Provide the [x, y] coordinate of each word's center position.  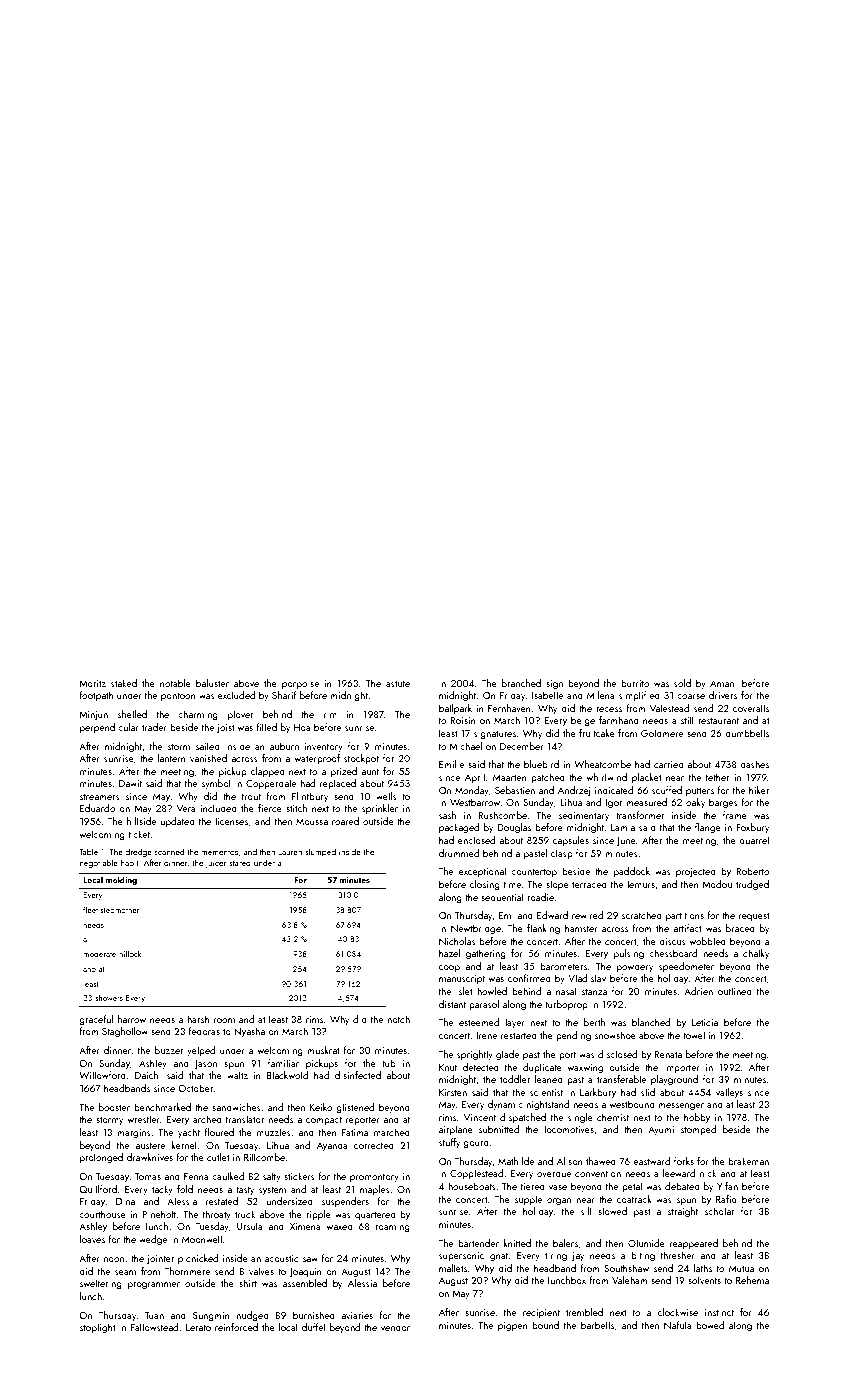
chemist [613, 1117]
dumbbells [747, 733]
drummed [459, 853]
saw [310, 1259]
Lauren [290, 852]
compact [324, 1121]
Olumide [646, 1243]
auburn [284, 746]
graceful [96, 1020]
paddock [632, 872]
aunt [370, 772]
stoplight [98, 1328]
